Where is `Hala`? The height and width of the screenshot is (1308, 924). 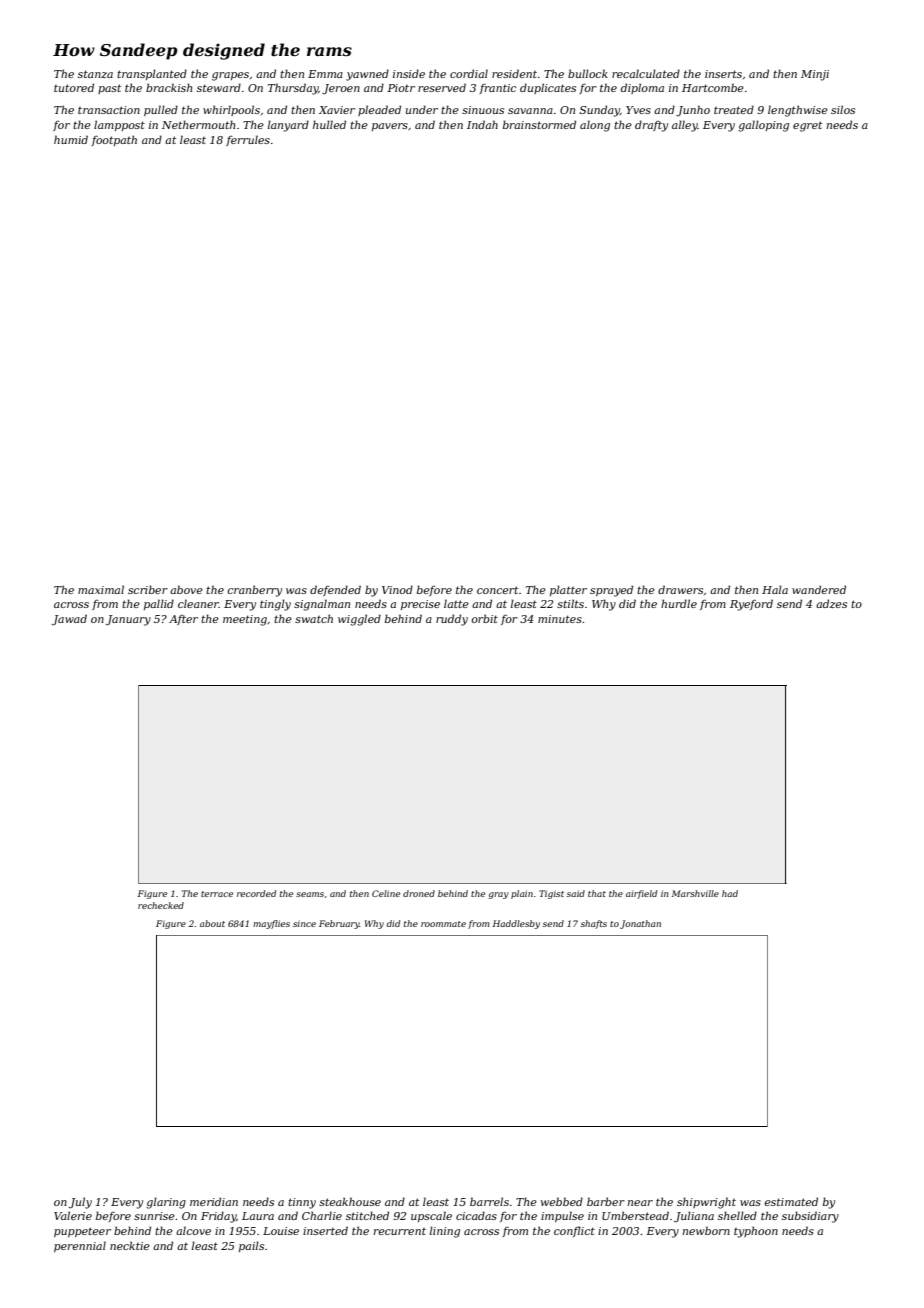 Hala is located at coordinates (775, 589).
